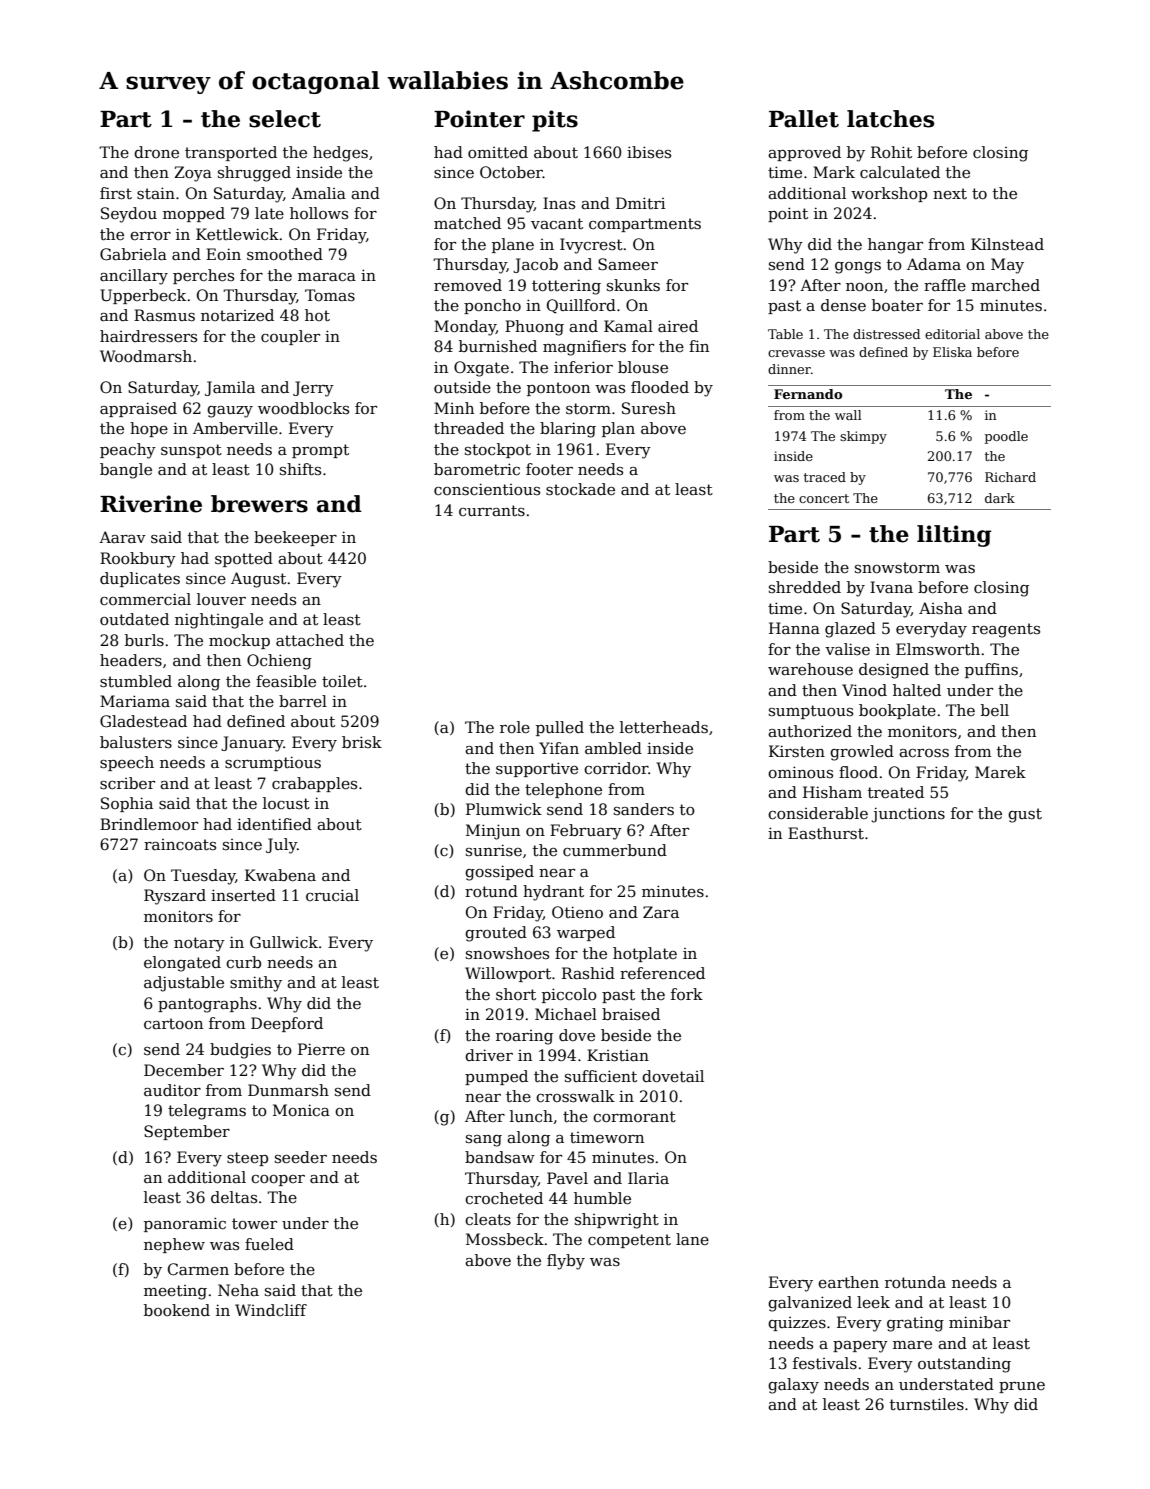 The height and width of the page is (1489, 1150). I want to click on error, so click(150, 236).
